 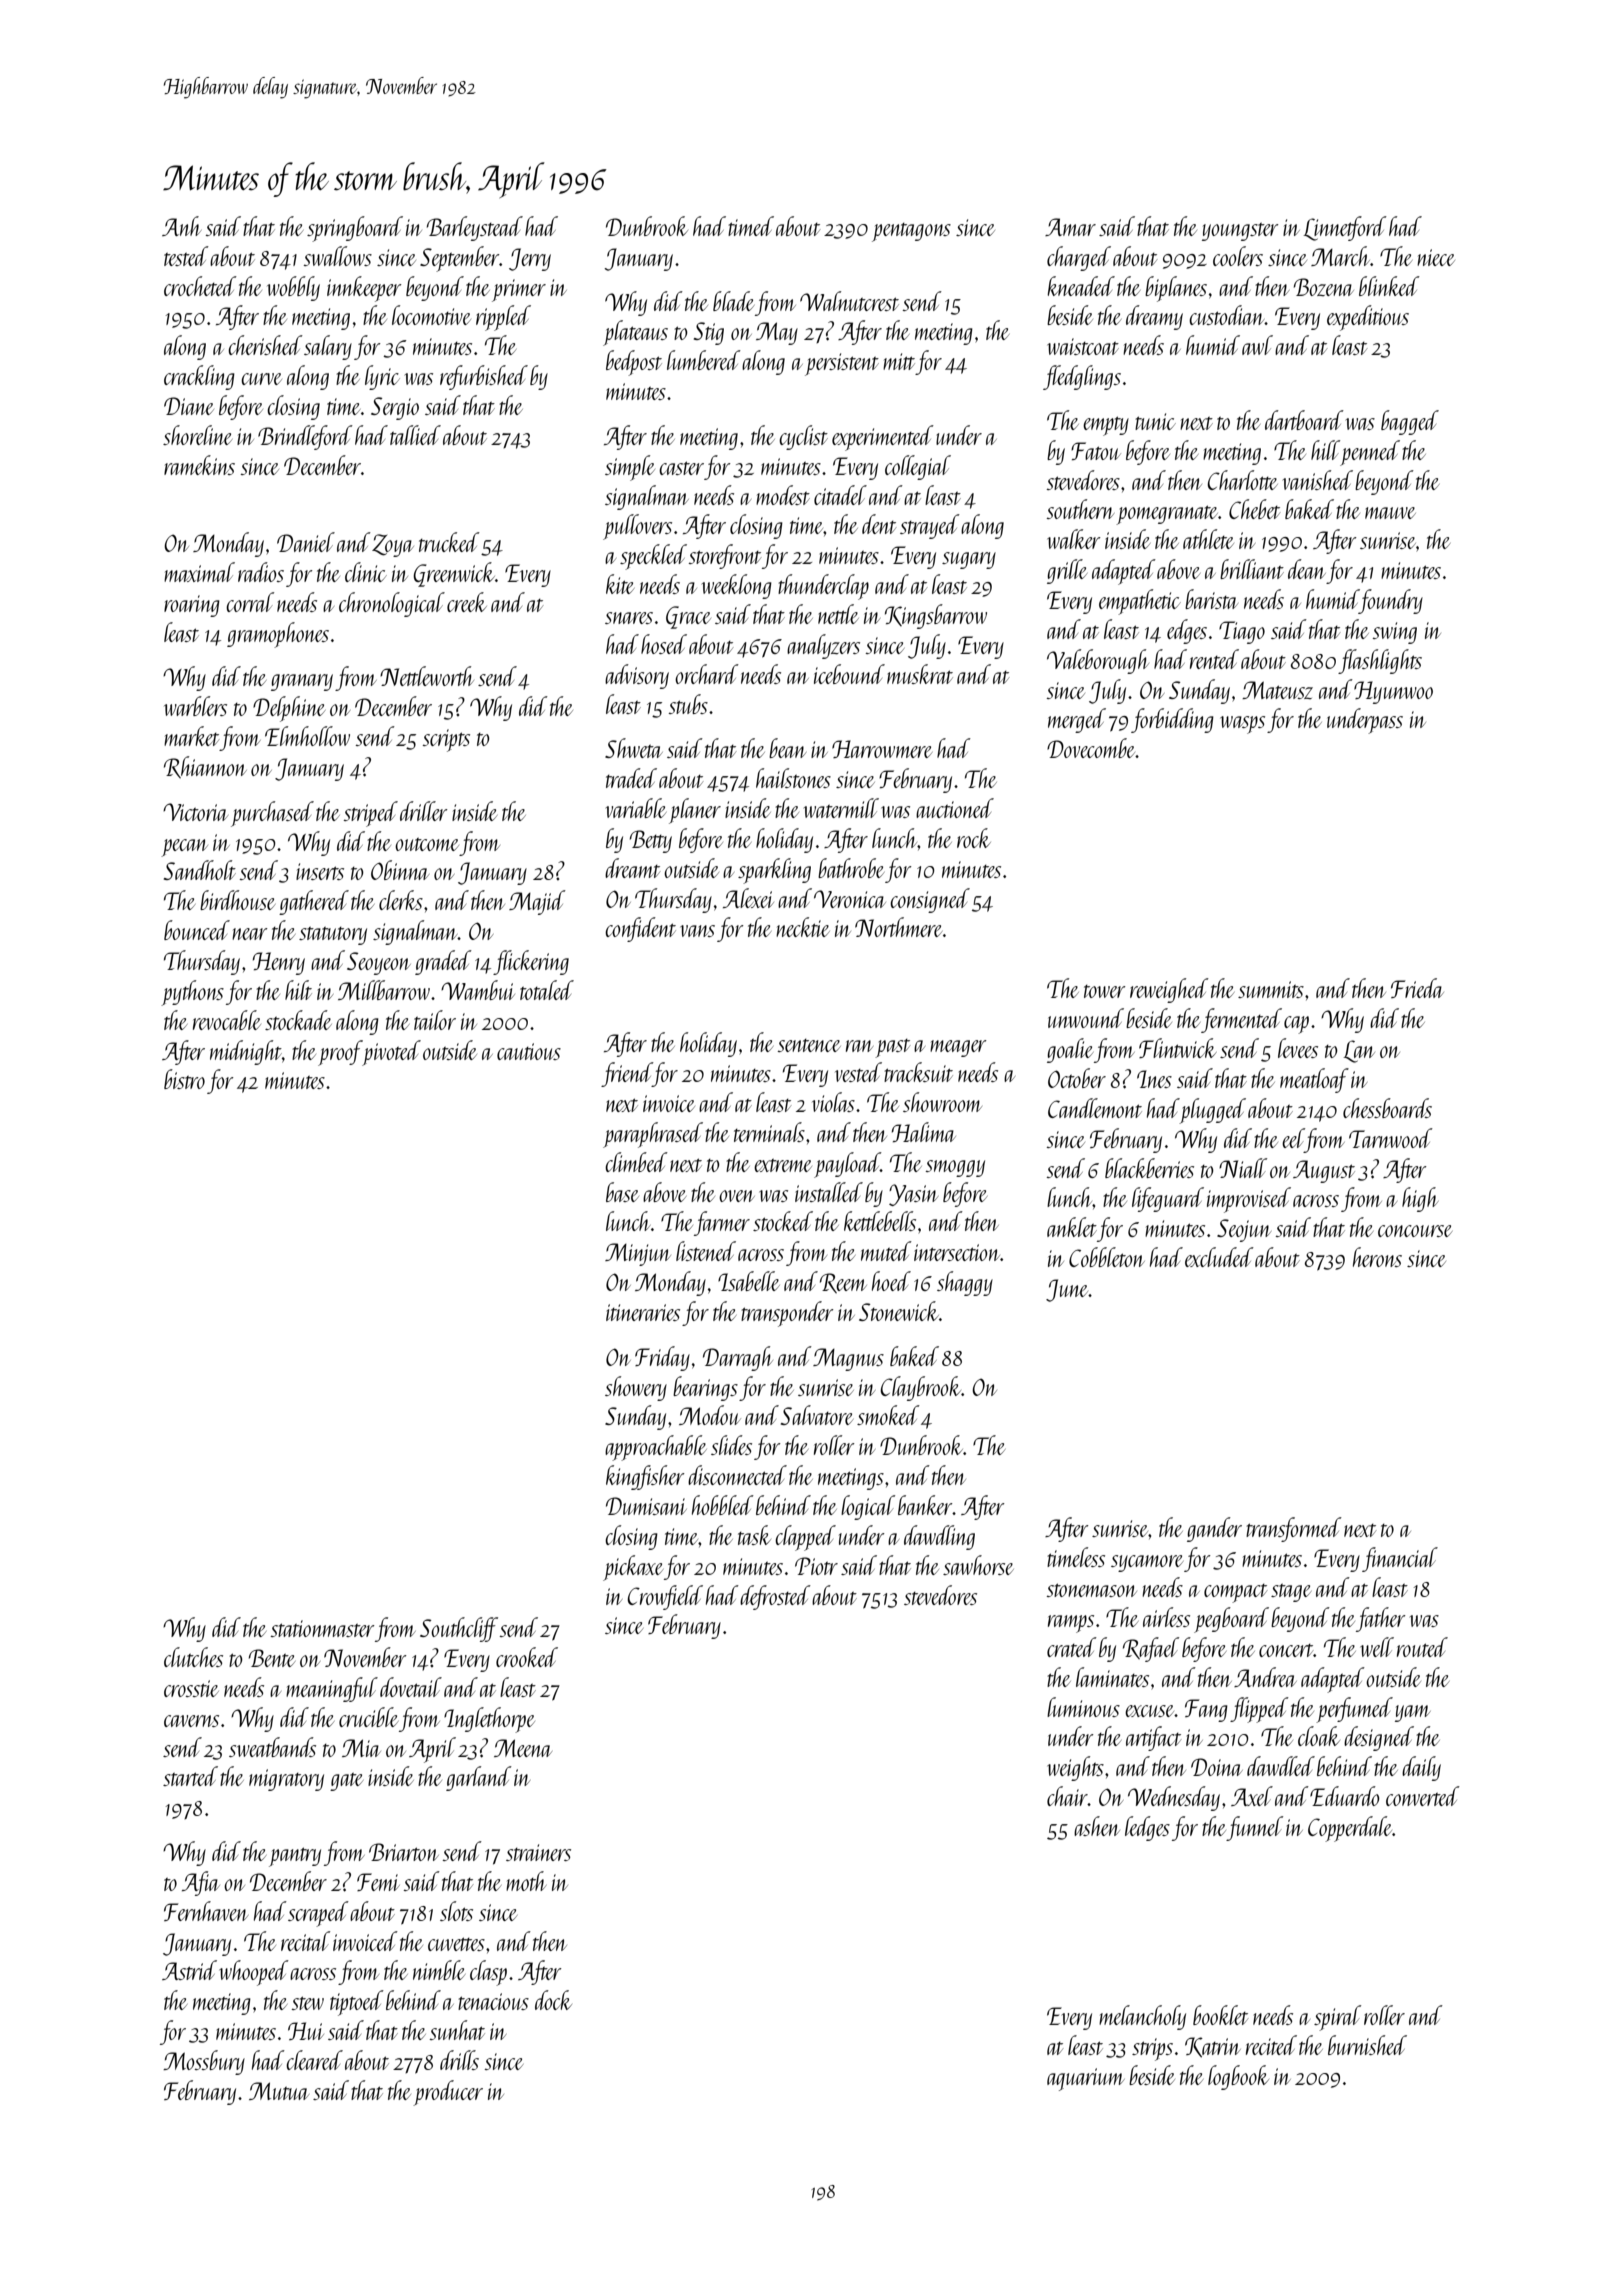 I want to click on shoreline, so click(x=197, y=435).
